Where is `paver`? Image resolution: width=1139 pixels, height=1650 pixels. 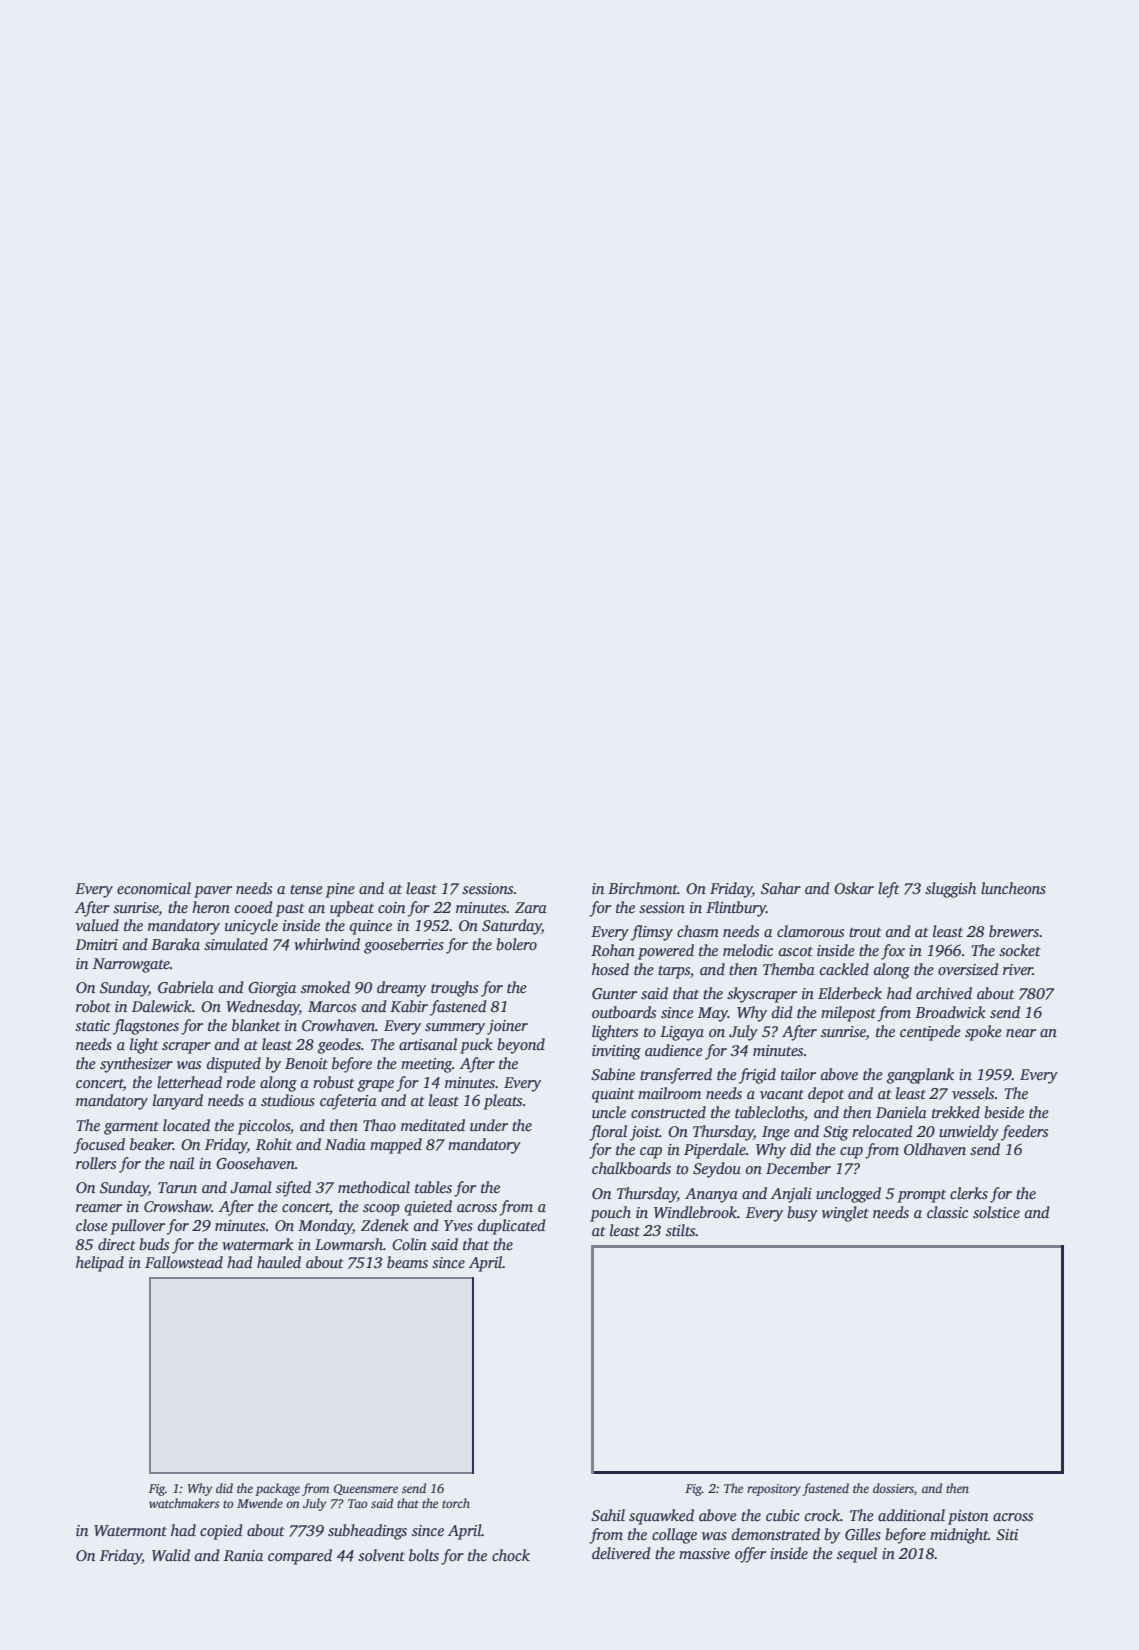 paver is located at coordinates (213, 892).
